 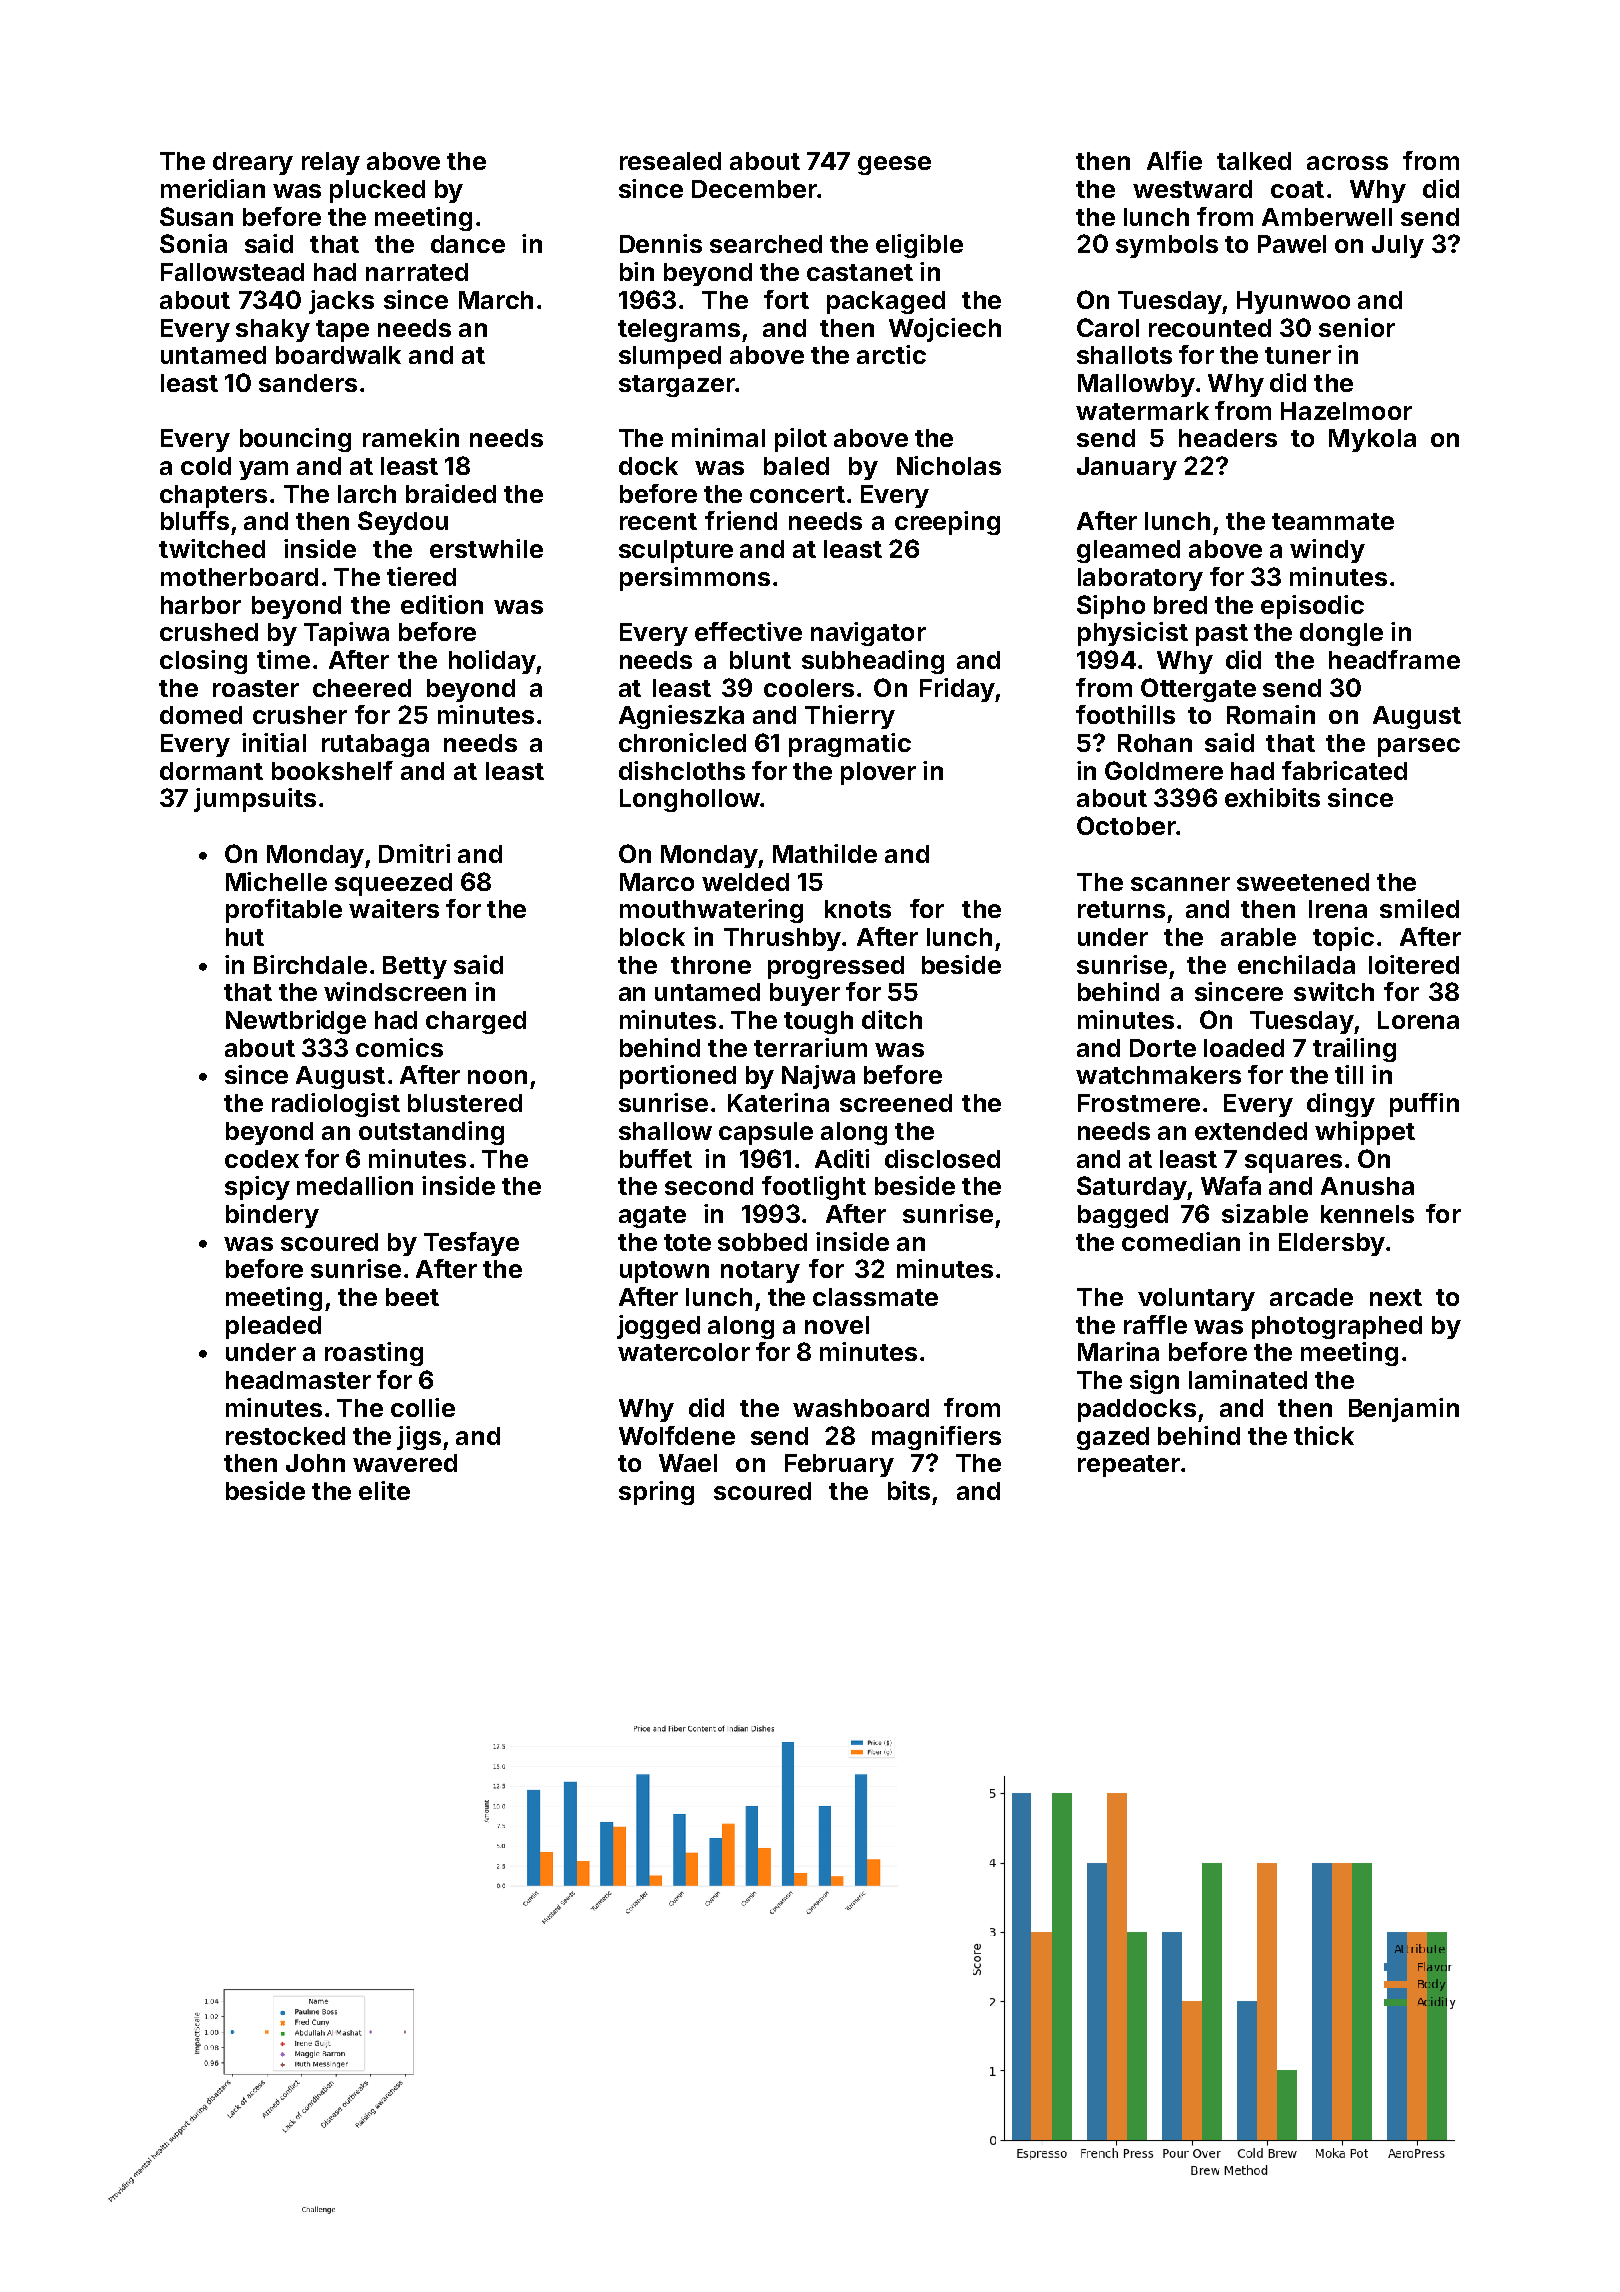 I want to click on repeater, so click(x=1129, y=1466).
